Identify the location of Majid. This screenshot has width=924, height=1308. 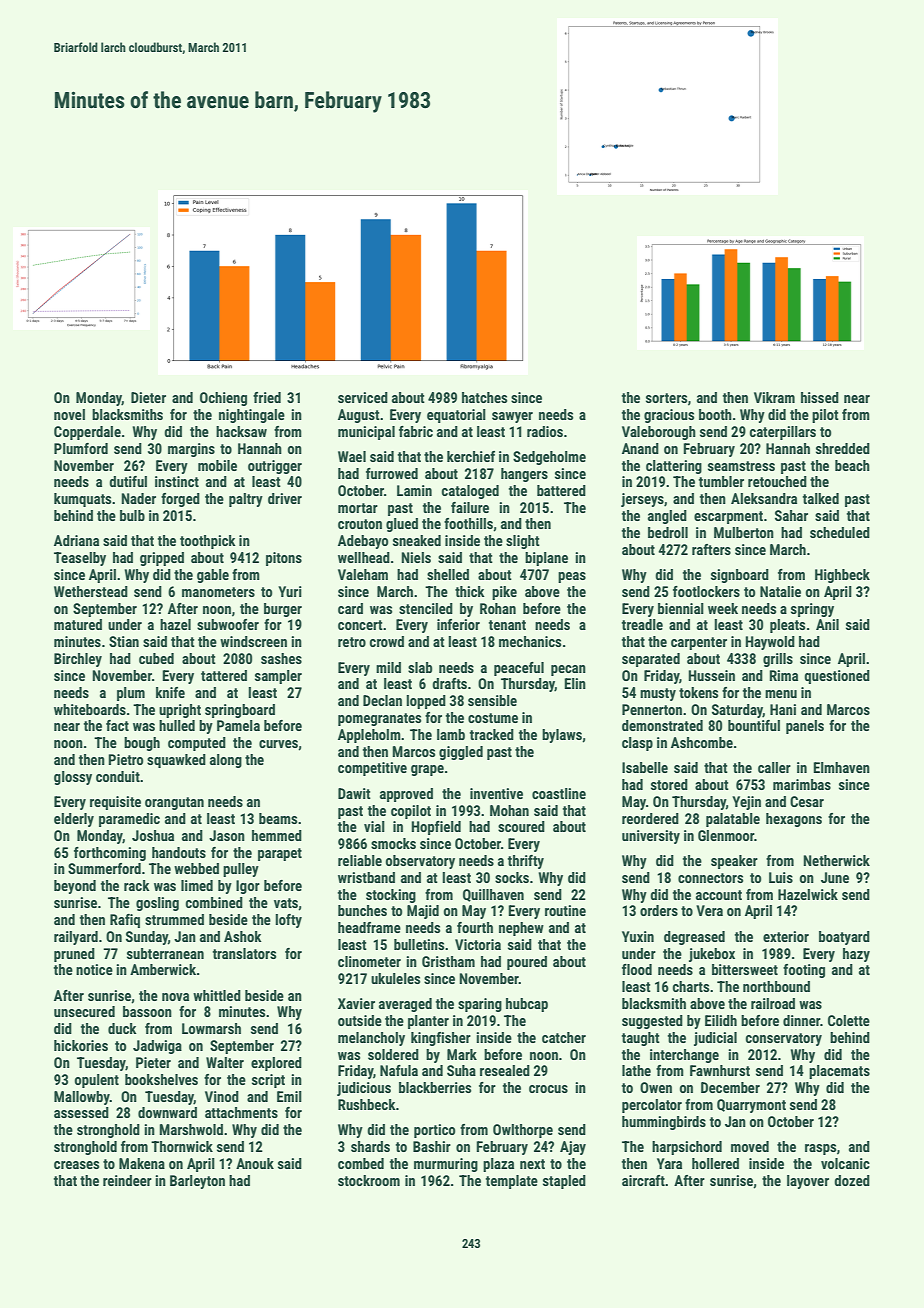
(423, 912).
